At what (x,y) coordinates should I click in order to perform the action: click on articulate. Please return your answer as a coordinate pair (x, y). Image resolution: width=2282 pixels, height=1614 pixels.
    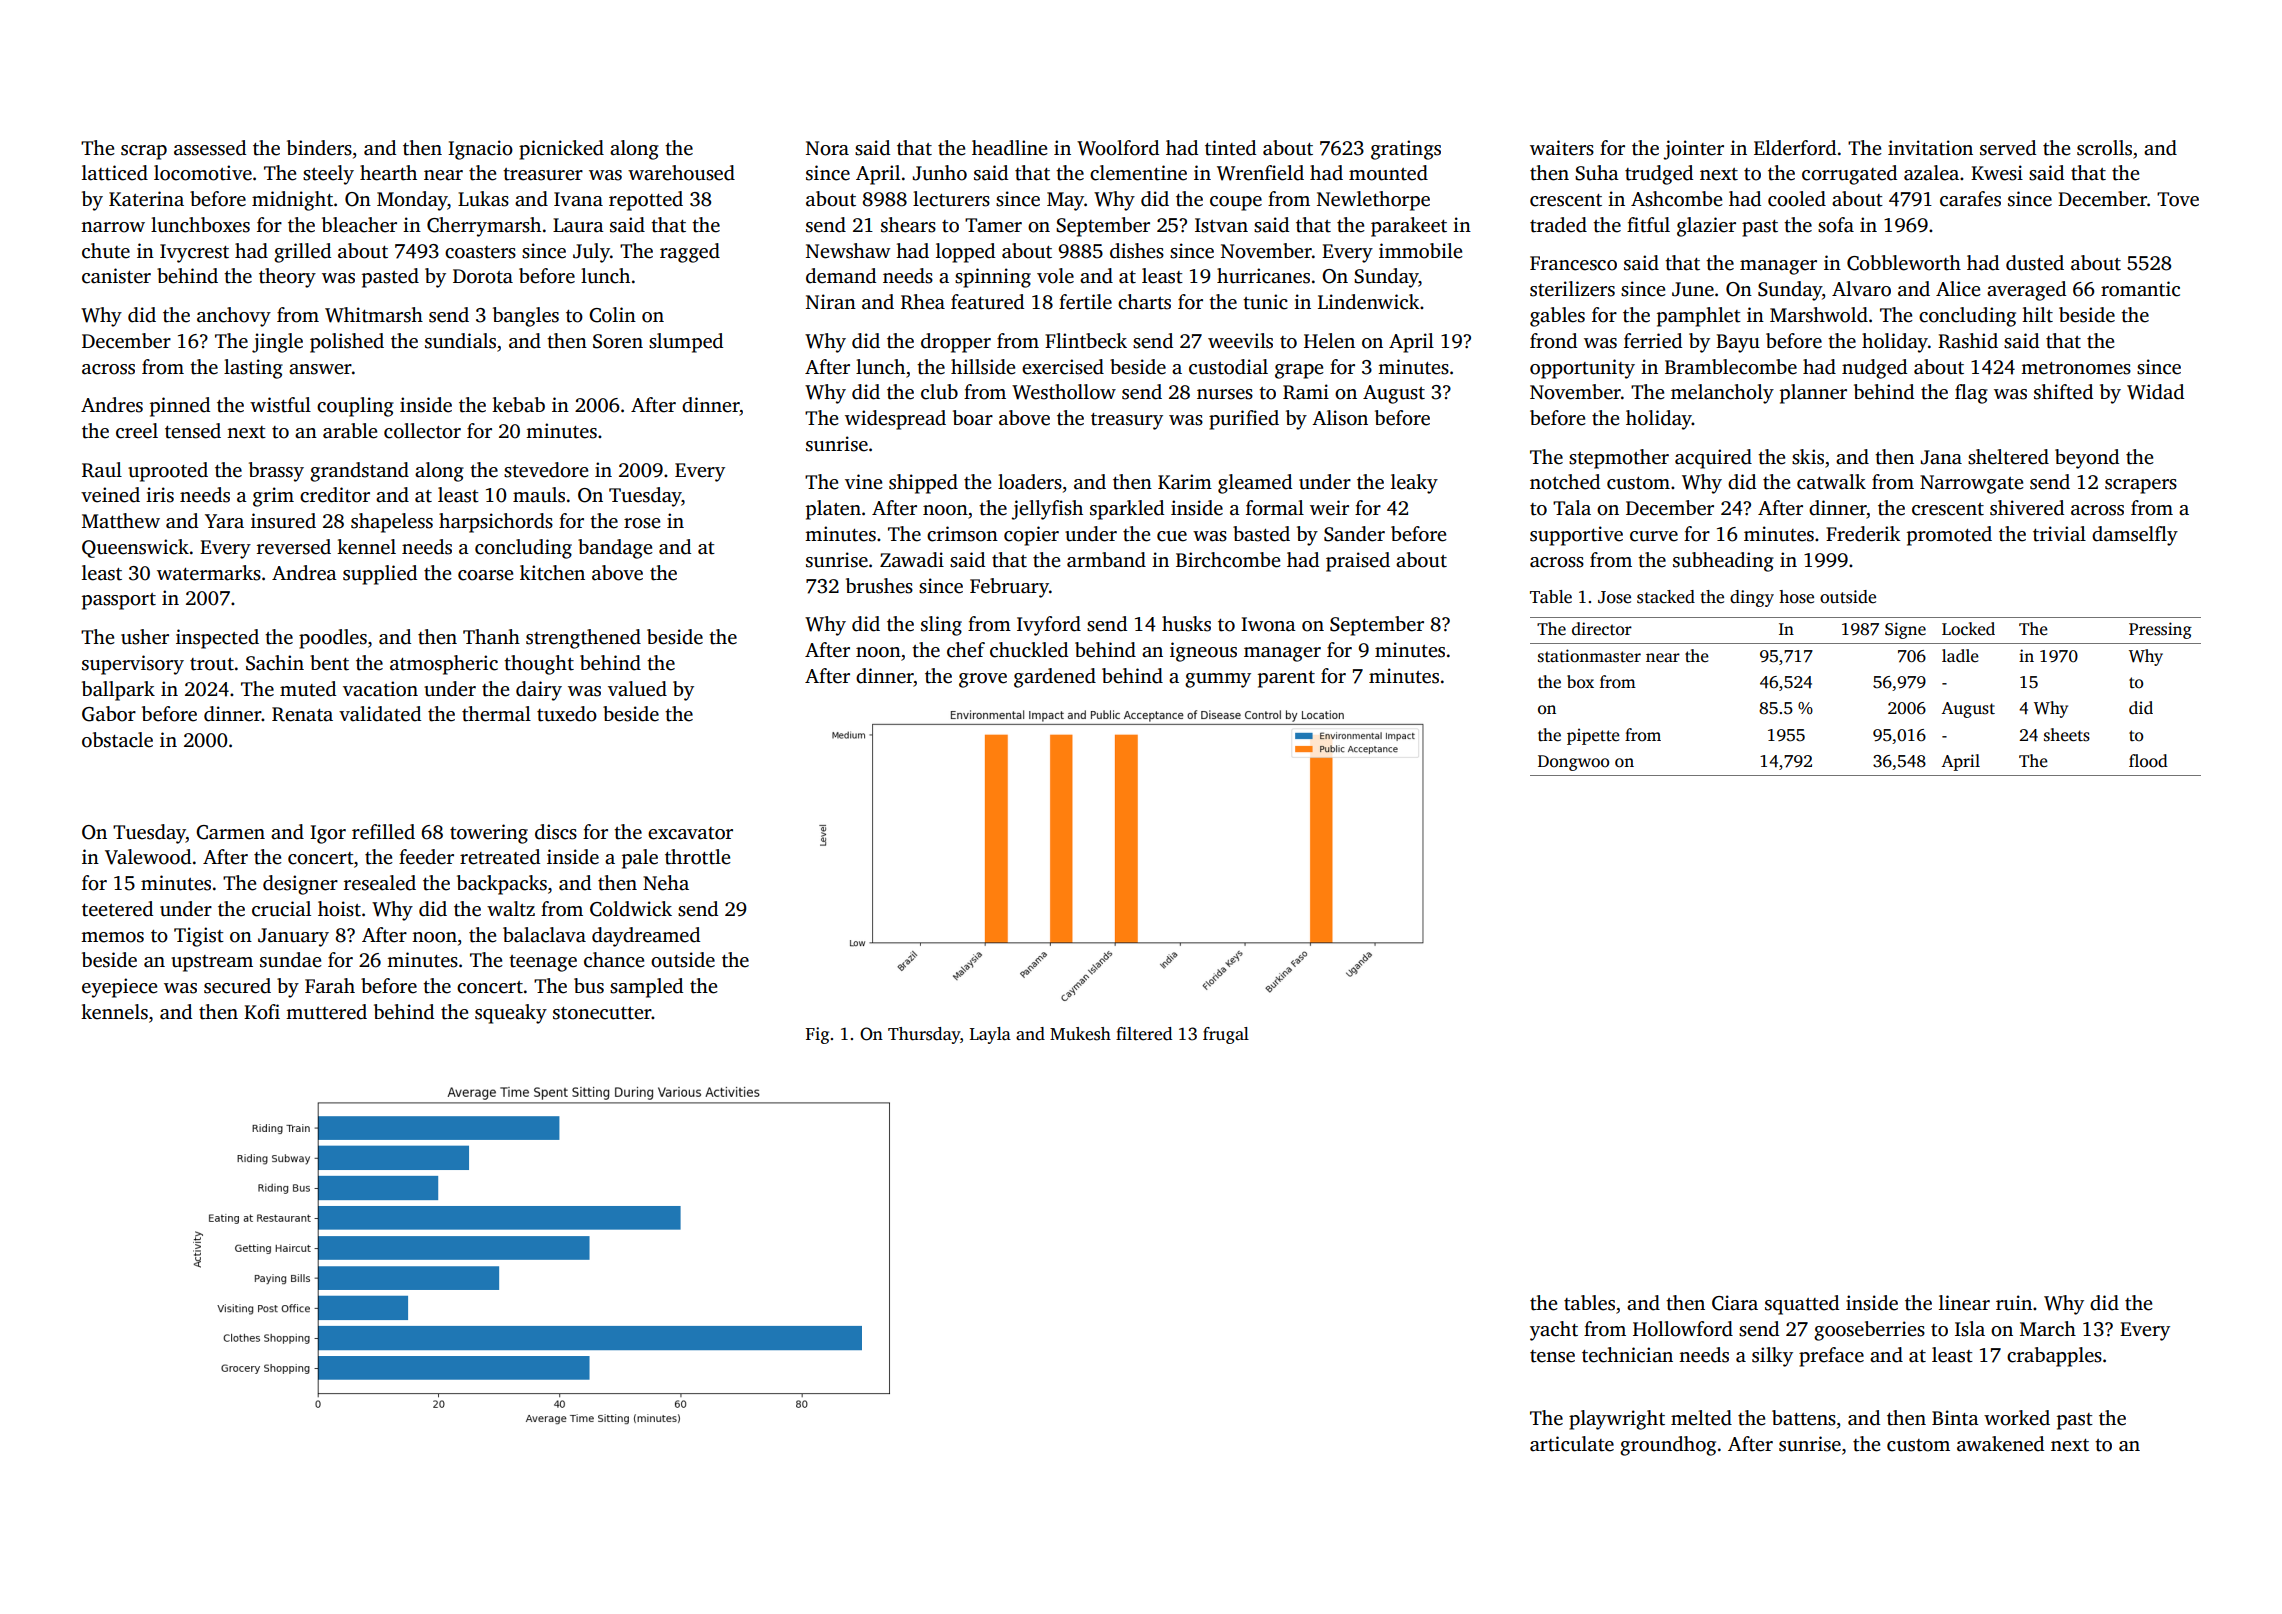
    Looking at the image, I should click on (1572, 1444).
